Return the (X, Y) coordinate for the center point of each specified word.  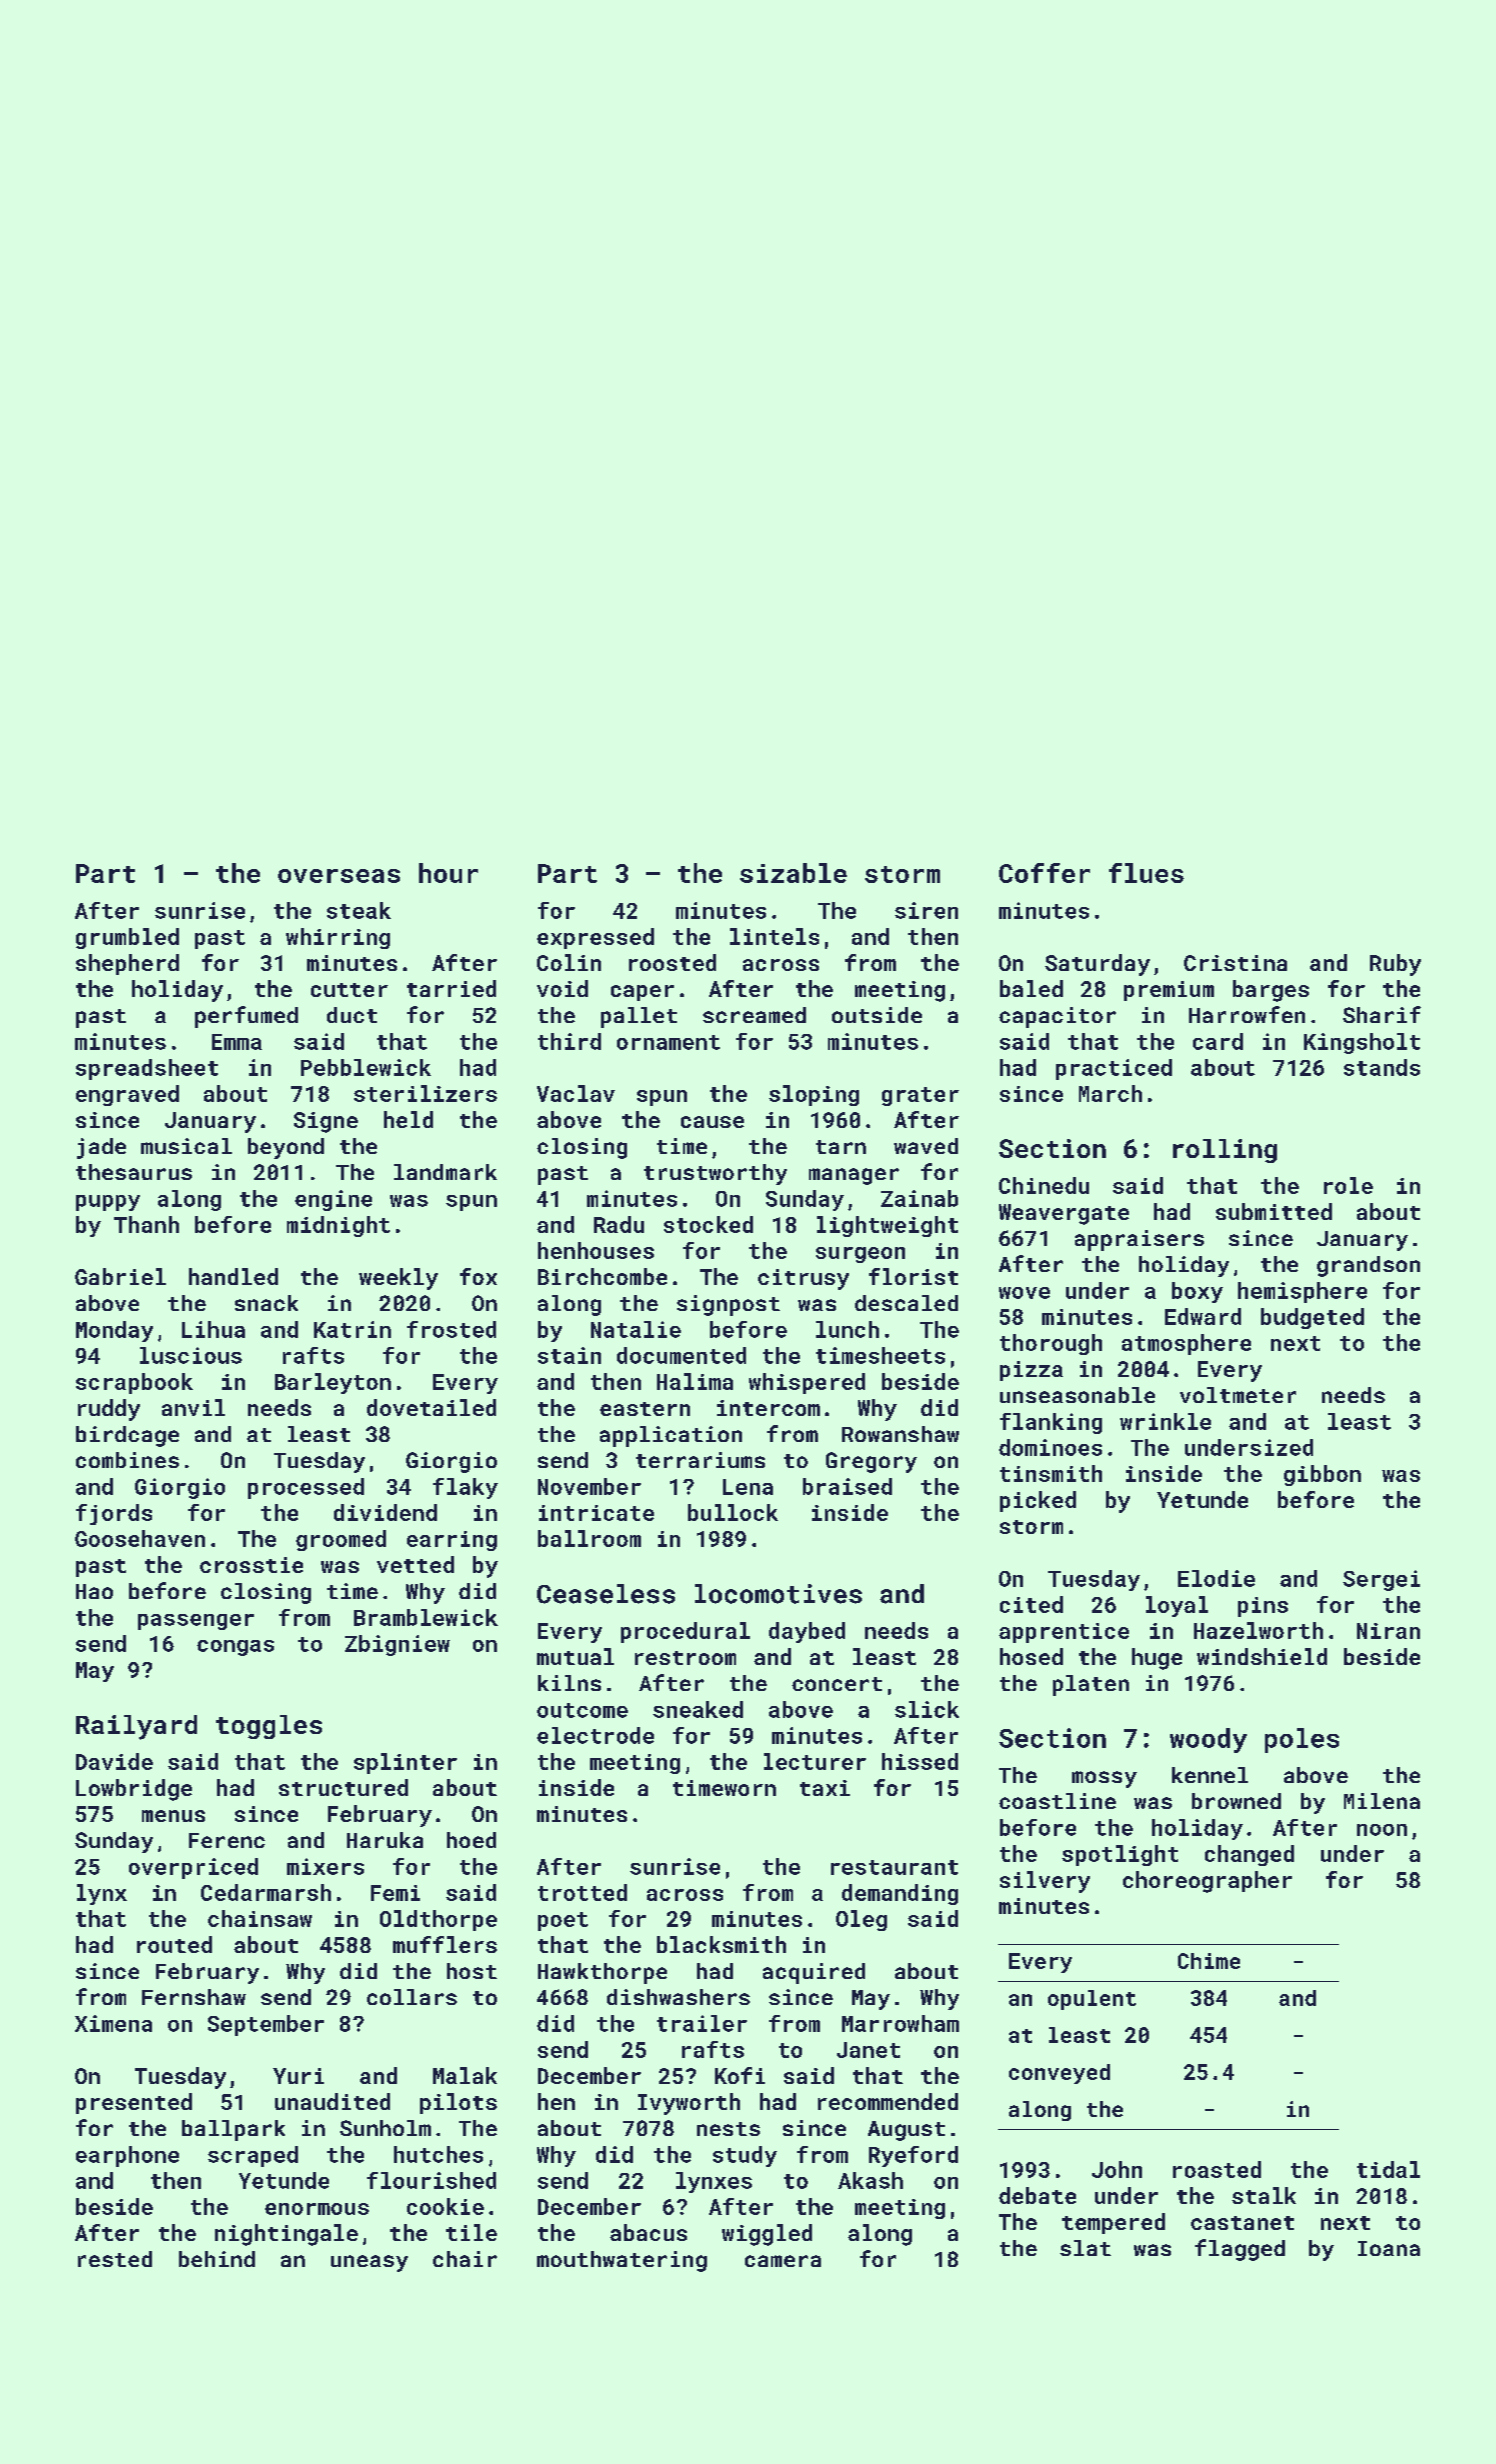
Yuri (298, 2076)
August (906, 2131)
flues (1146, 873)
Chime (1209, 1961)
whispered (807, 1383)
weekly (398, 1279)
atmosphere (1186, 1344)
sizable (793, 873)
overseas (339, 876)
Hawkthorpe (602, 1973)
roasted (1217, 2169)
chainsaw (260, 1918)
